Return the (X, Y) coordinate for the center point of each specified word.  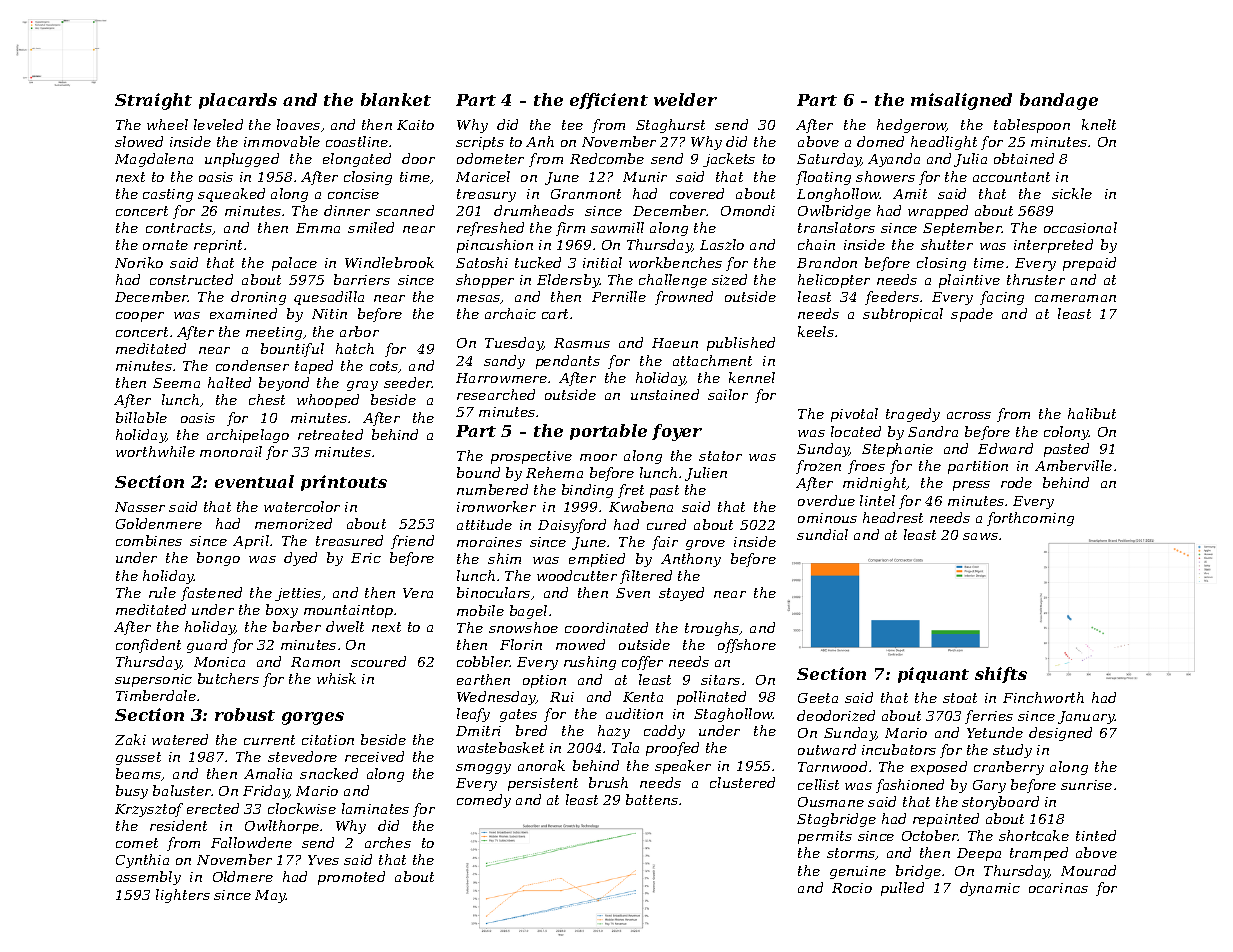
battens (652, 799)
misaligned (961, 101)
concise (353, 194)
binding (587, 491)
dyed (300, 559)
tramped (1039, 854)
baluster (182, 790)
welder (685, 99)
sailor (728, 394)
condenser (252, 365)
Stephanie (897, 450)
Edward (1005, 448)
